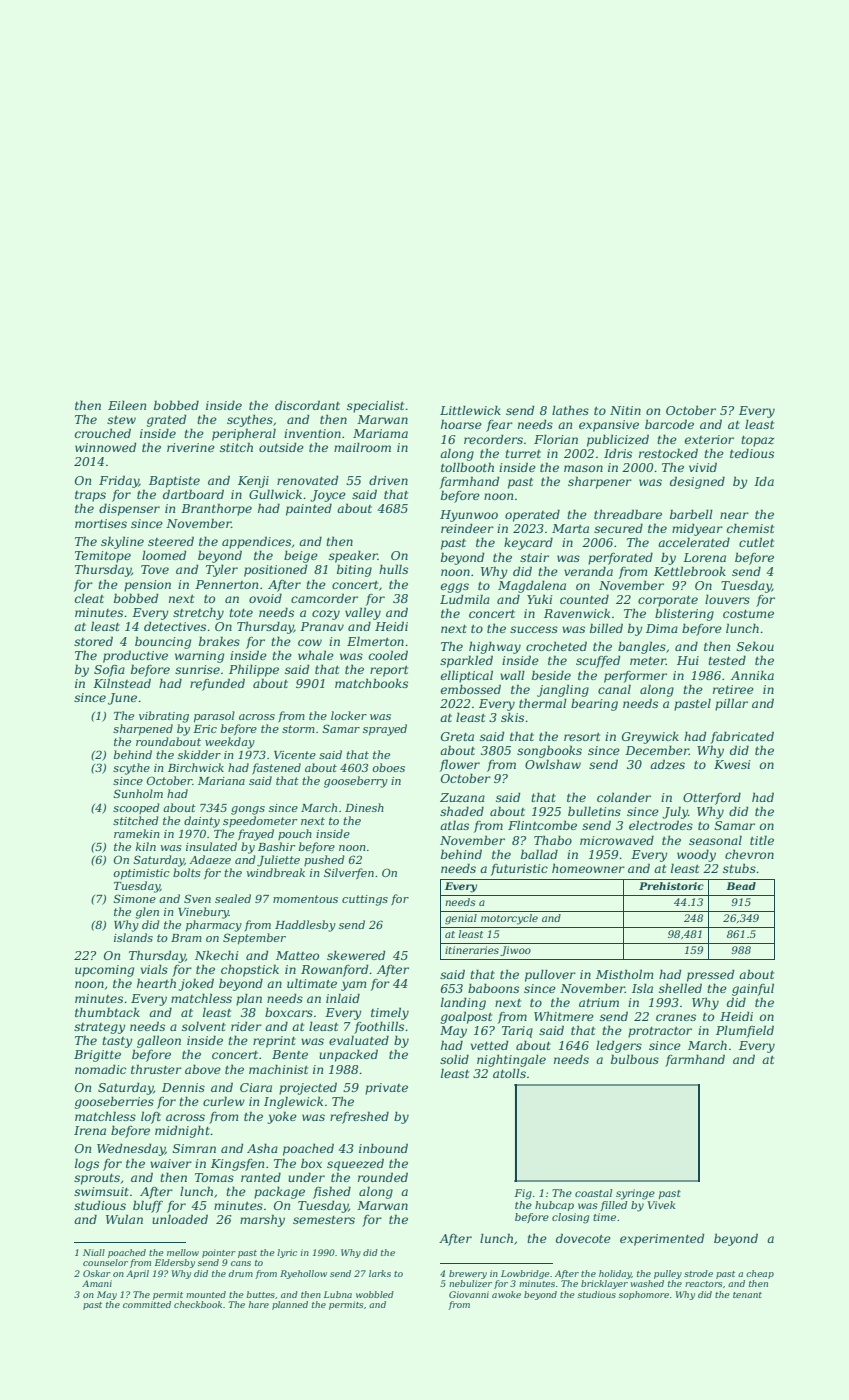 Image resolution: width=849 pixels, height=1400 pixels. Describe the element at coordinates (584, 599) in the screenshot. I see `counted` at that location.
